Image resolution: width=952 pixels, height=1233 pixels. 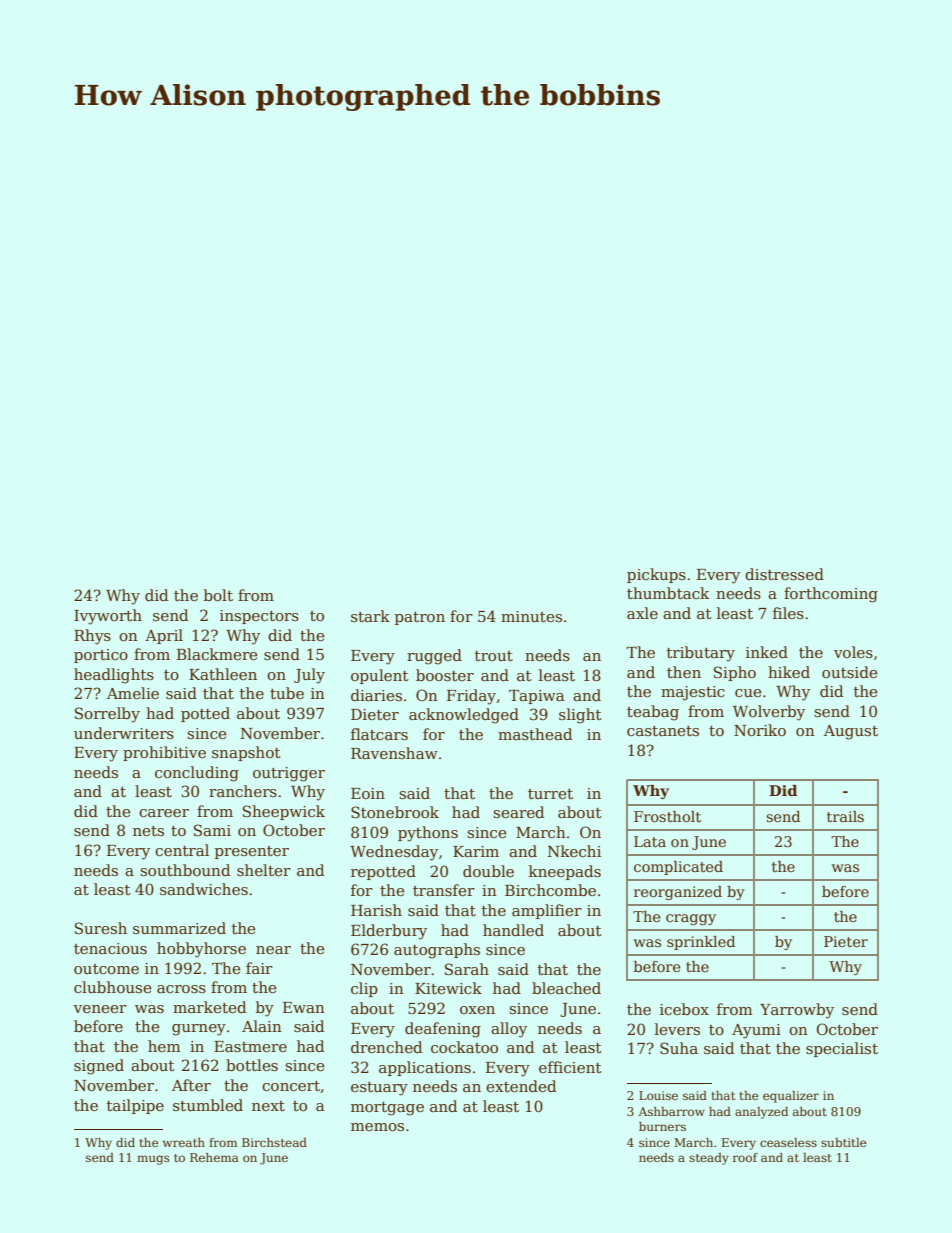 I want to click on pickups, so click(x=656, y=575).
